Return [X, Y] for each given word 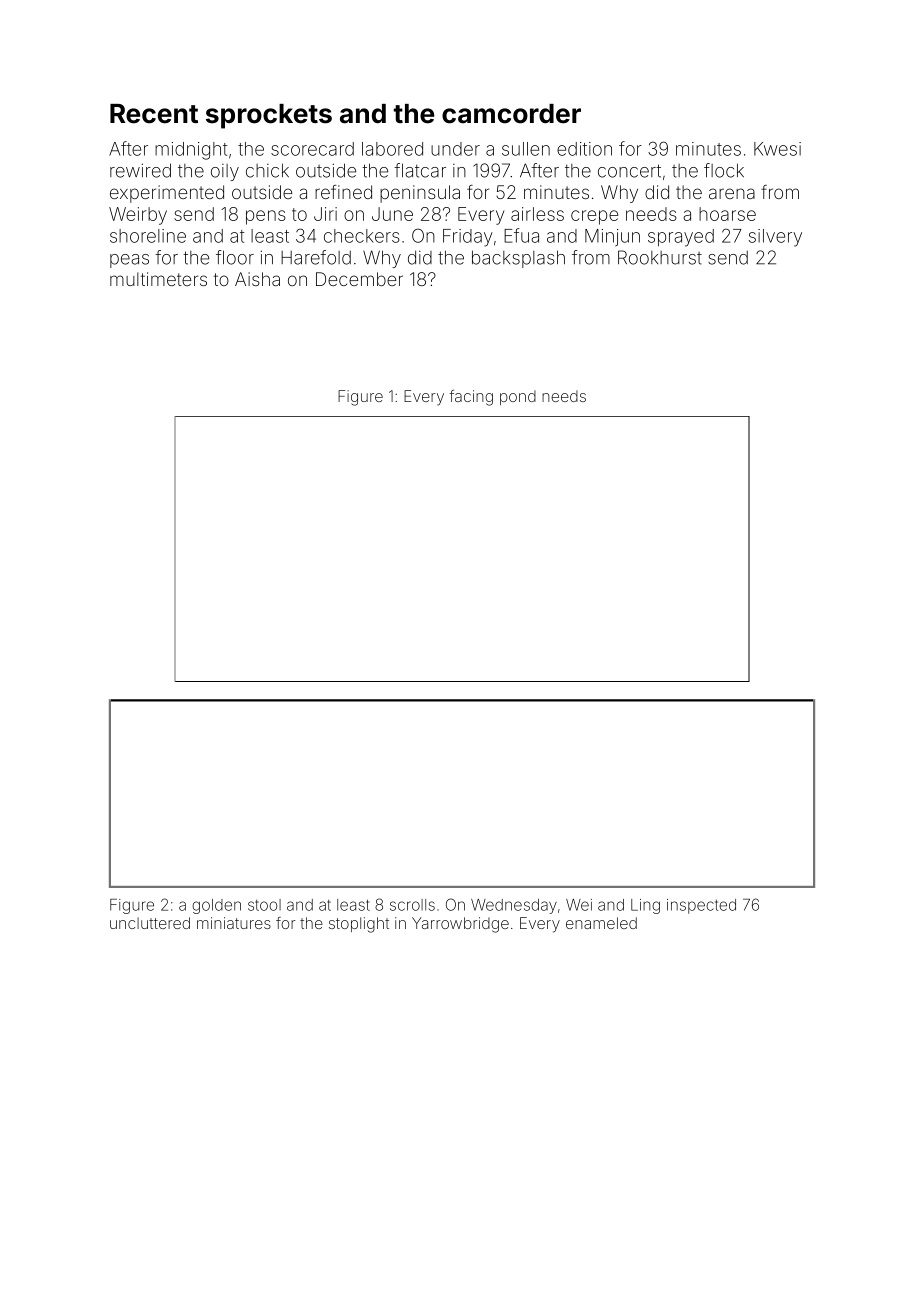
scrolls [412, 905]
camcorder [511, 114]
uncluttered [150, 923]
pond [518, 397]
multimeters [158, 279]
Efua [521, 235]
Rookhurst [660, 257]
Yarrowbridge [460, 925]
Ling [645, 906]
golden [216, 906]
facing [471, 398]
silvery [775, 238]
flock [724, 170]
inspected [701, 906]
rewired [140, 170]
